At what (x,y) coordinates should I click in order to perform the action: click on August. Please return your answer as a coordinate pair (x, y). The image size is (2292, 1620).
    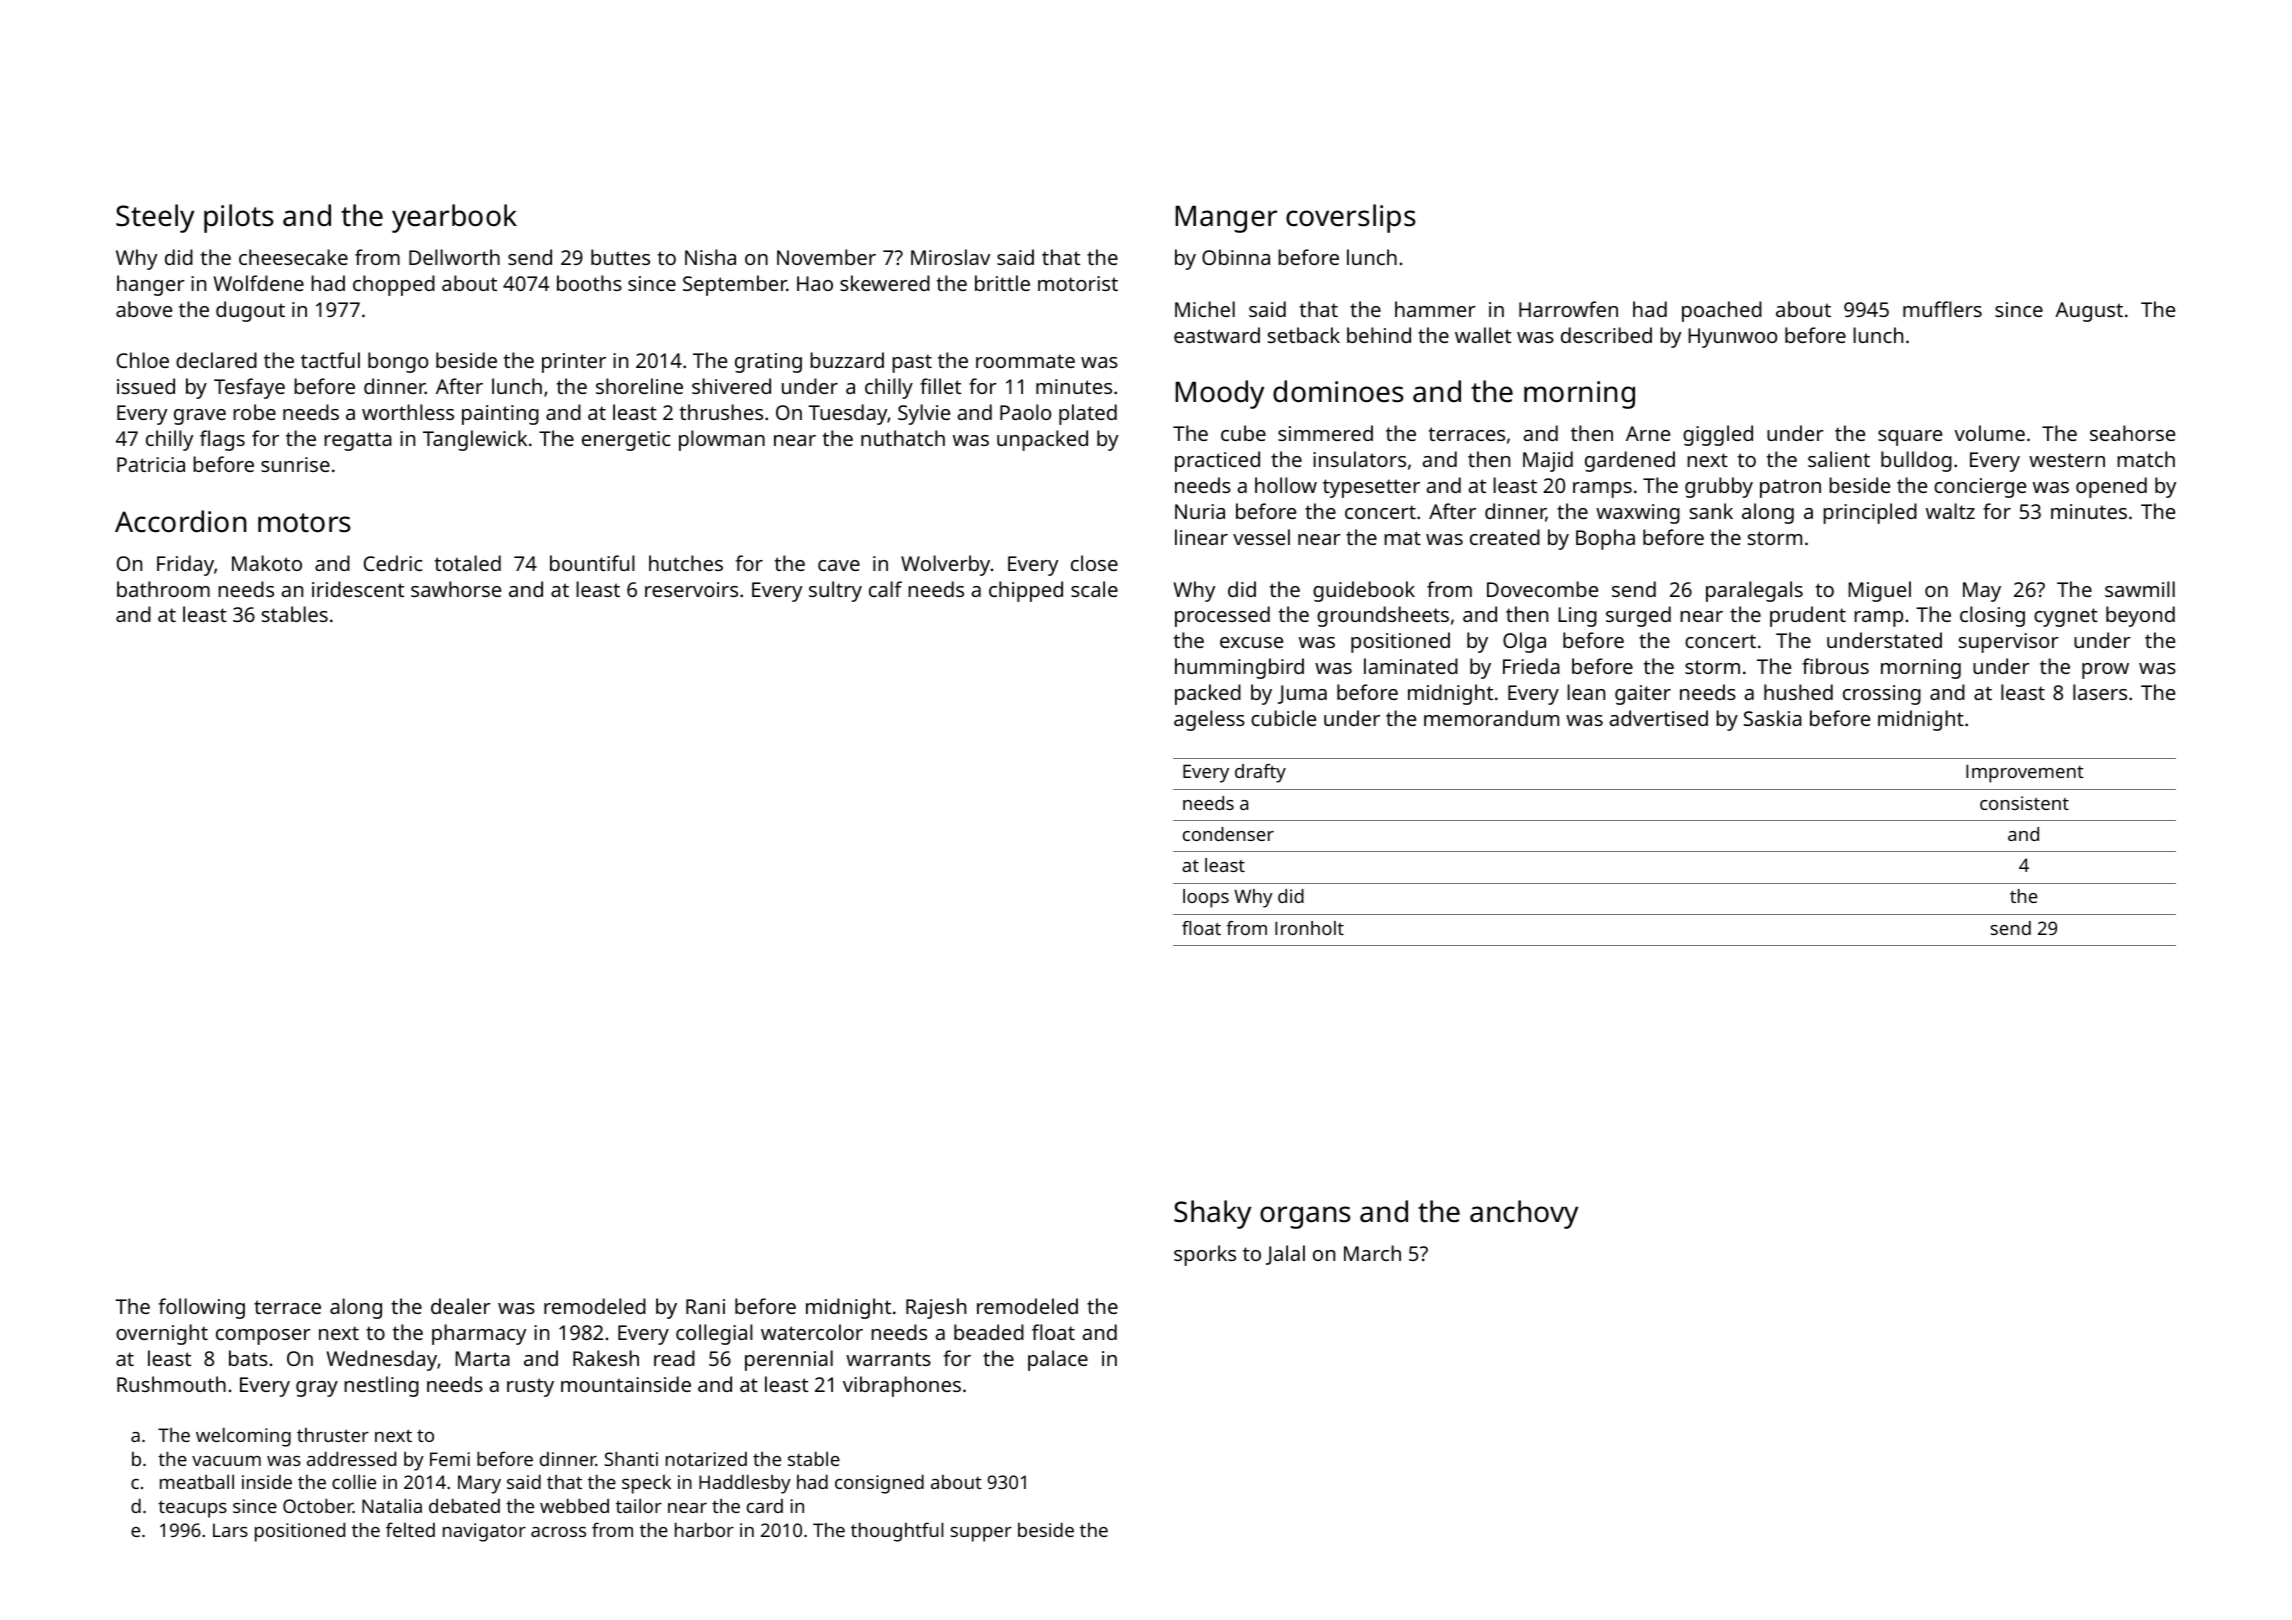
    Looking at the image, I should click on (2089, 312).
